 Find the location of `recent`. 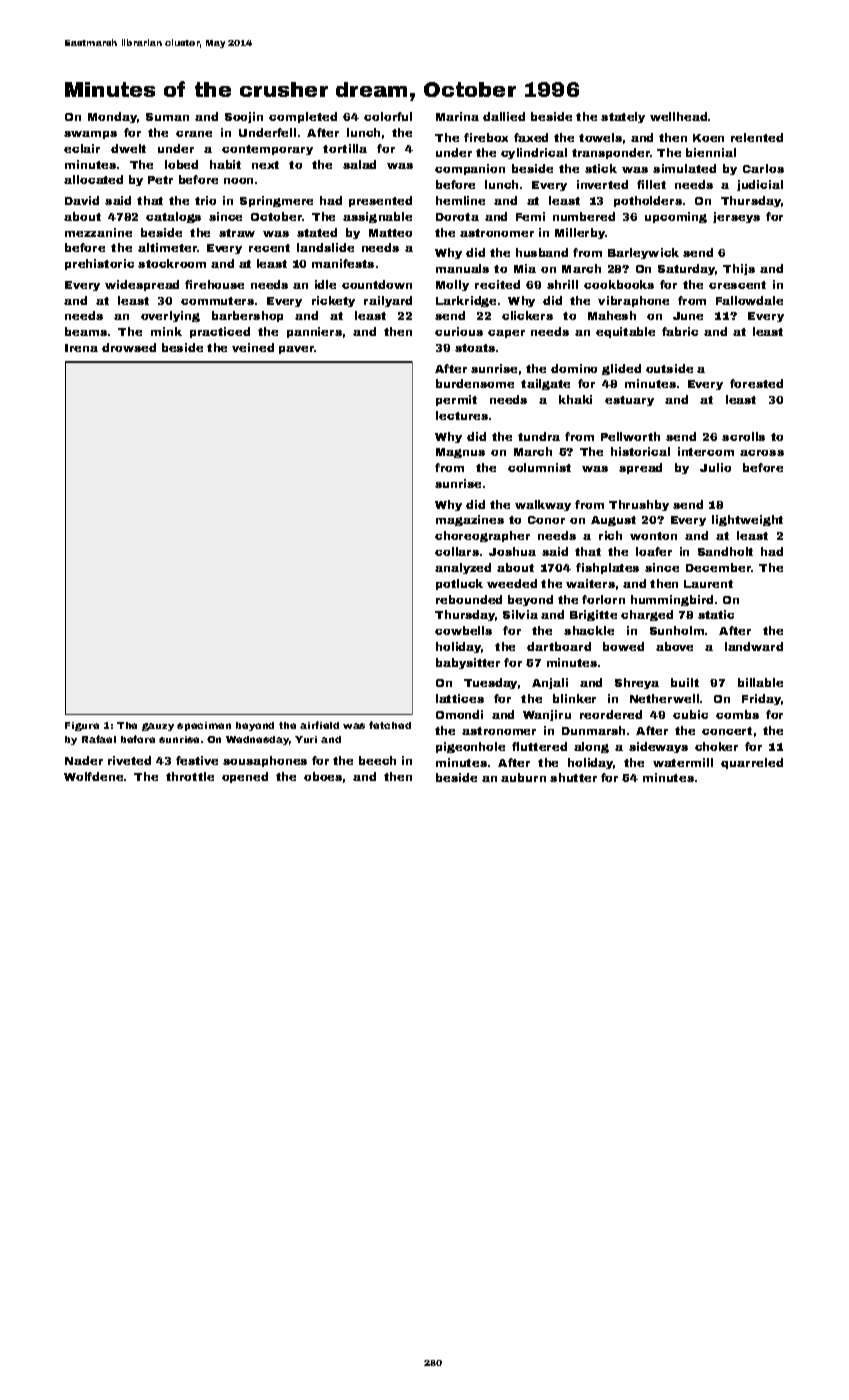

recent is located at coordinates (269, 248).
